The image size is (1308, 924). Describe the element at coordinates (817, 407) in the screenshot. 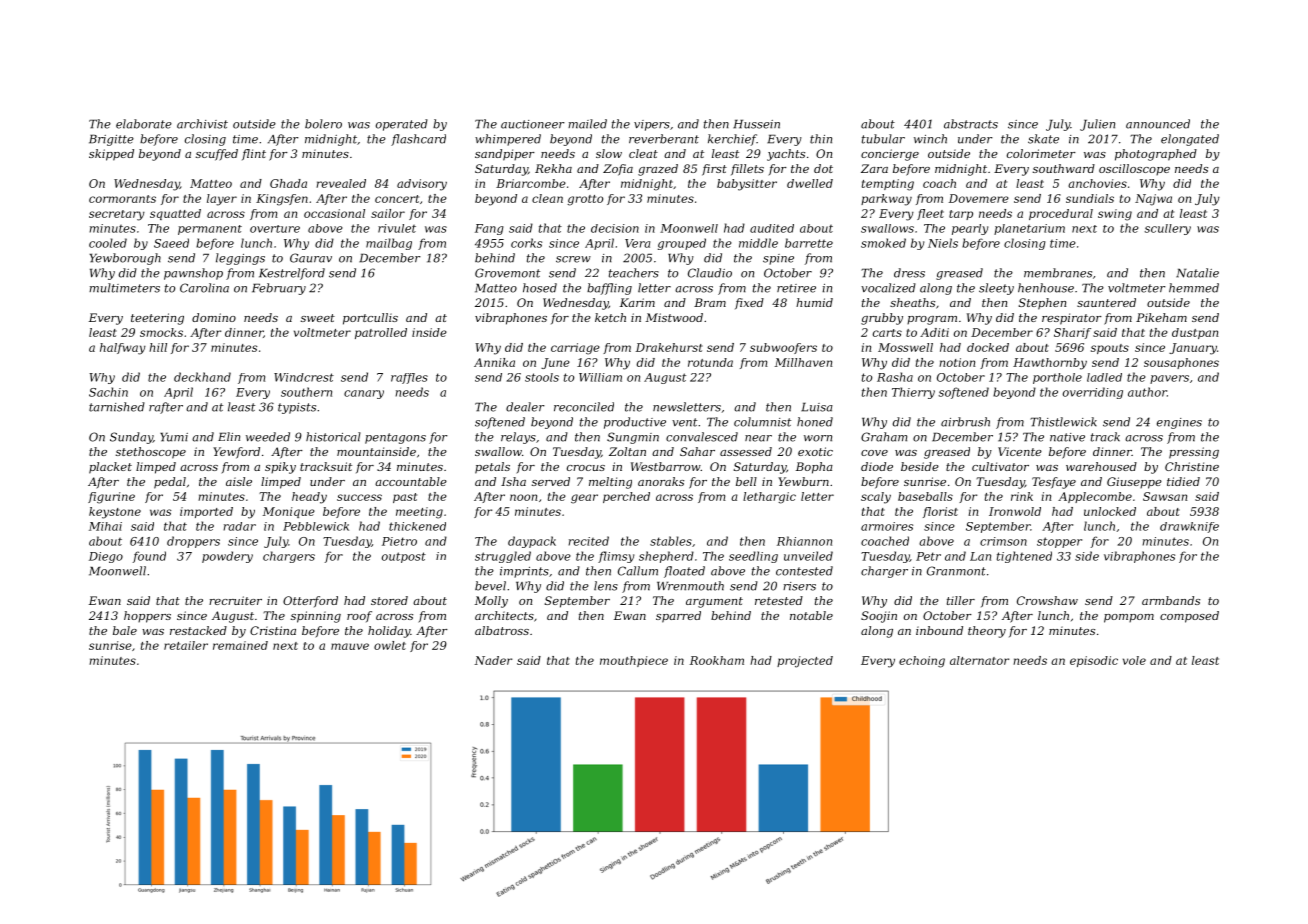

I see `Luisa` at that location.
